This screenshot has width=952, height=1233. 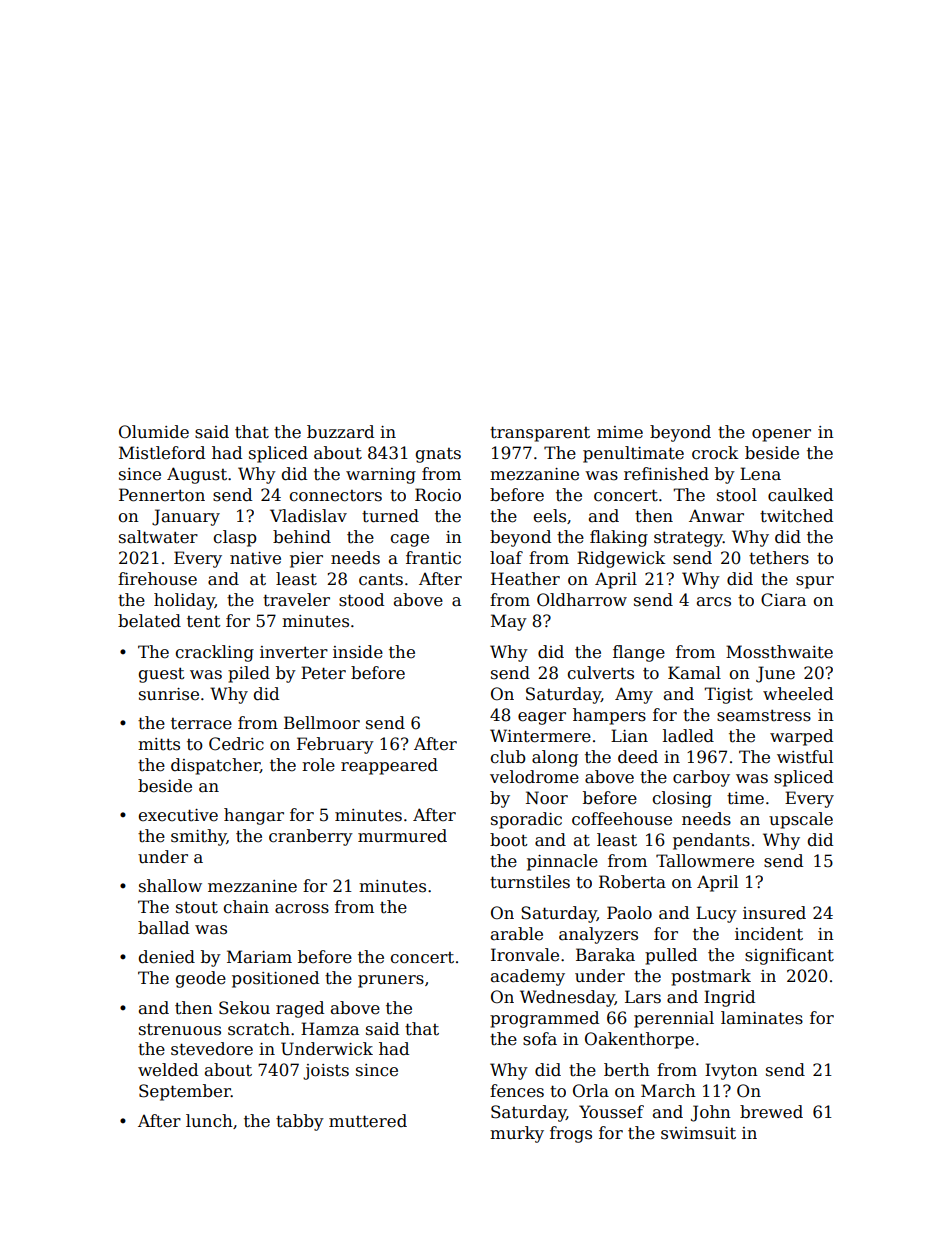 What do you see at coordinates (158, 537) in the screenshot?
I see `saltwater` at bounding box center [158, 537].
